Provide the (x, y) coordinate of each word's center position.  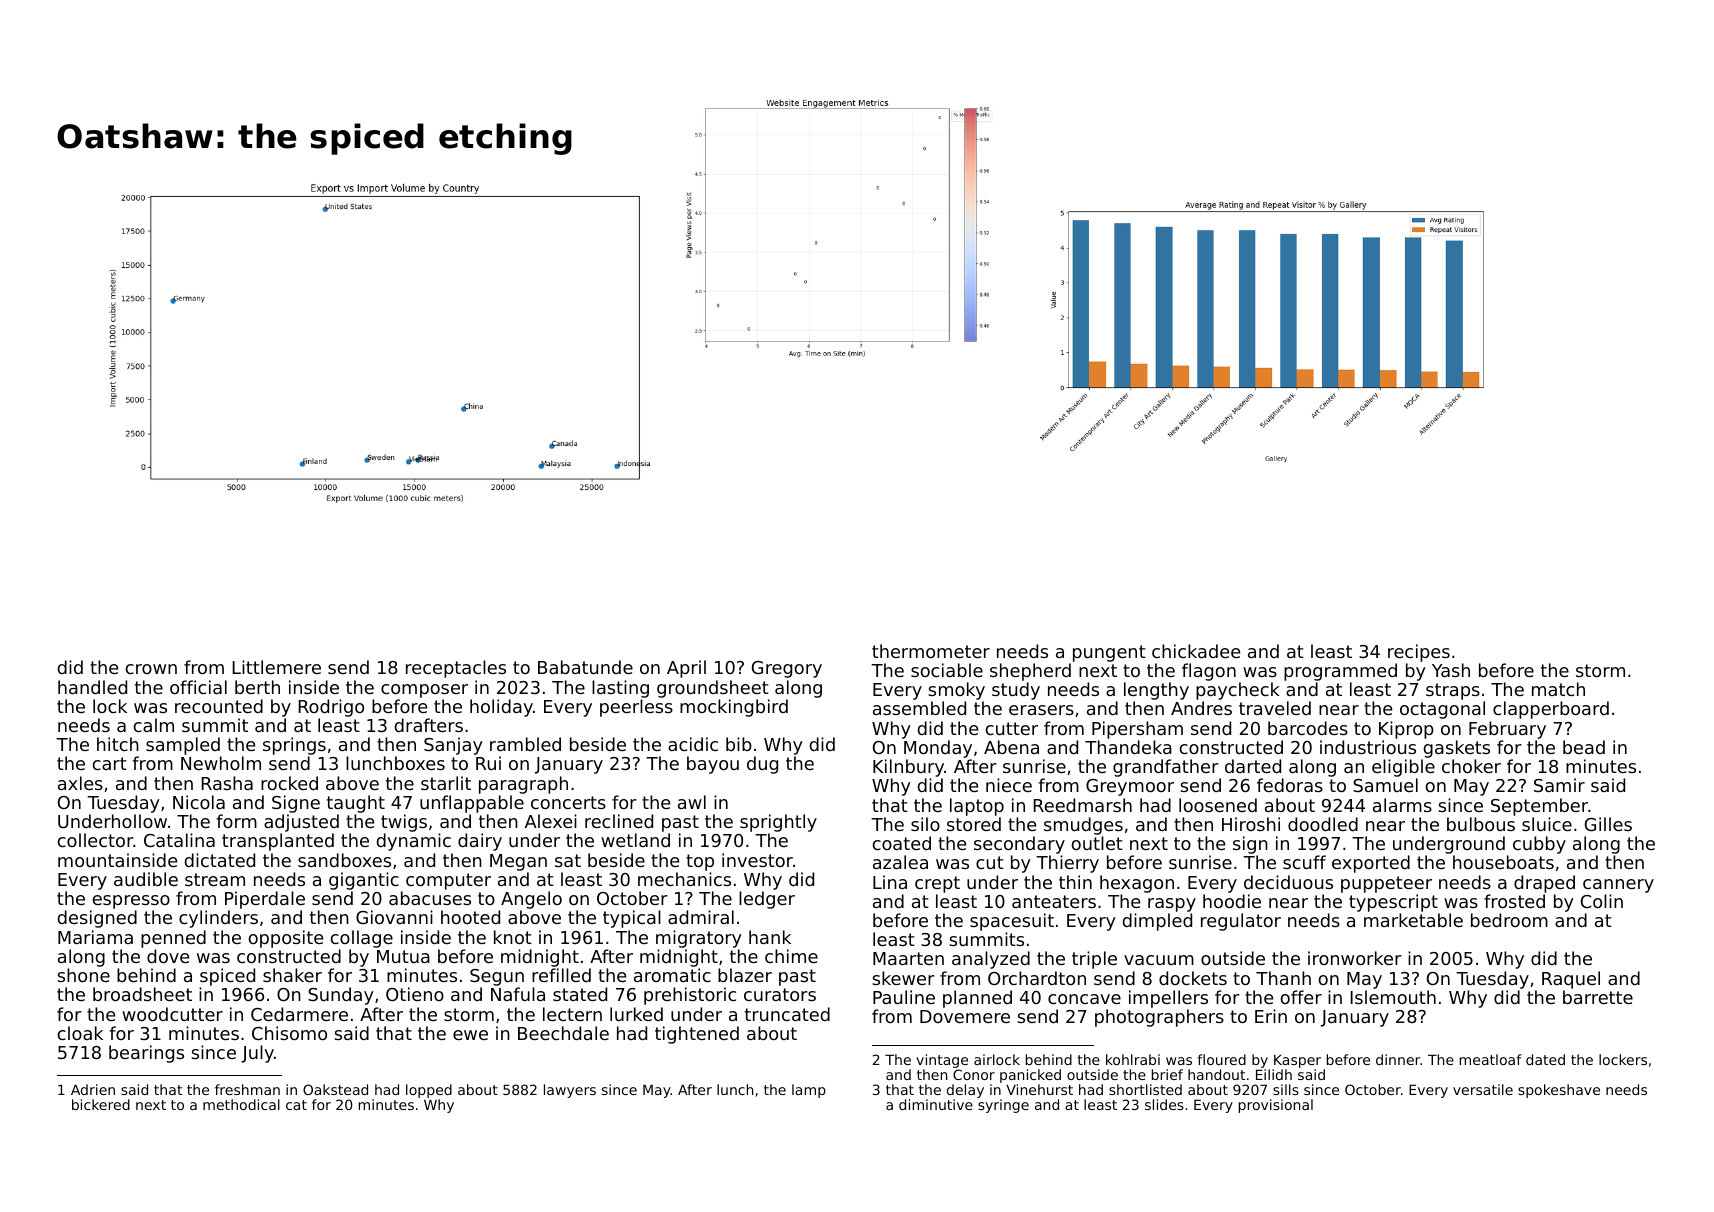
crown (151, 669)
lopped (429, 1091)
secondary (1019, 845)
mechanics (684, 879)
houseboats (1503, 862)
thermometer (931, 651)
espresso (131, 902)
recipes (1419, 653)
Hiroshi (1251, 824)
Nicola (199, 802)
